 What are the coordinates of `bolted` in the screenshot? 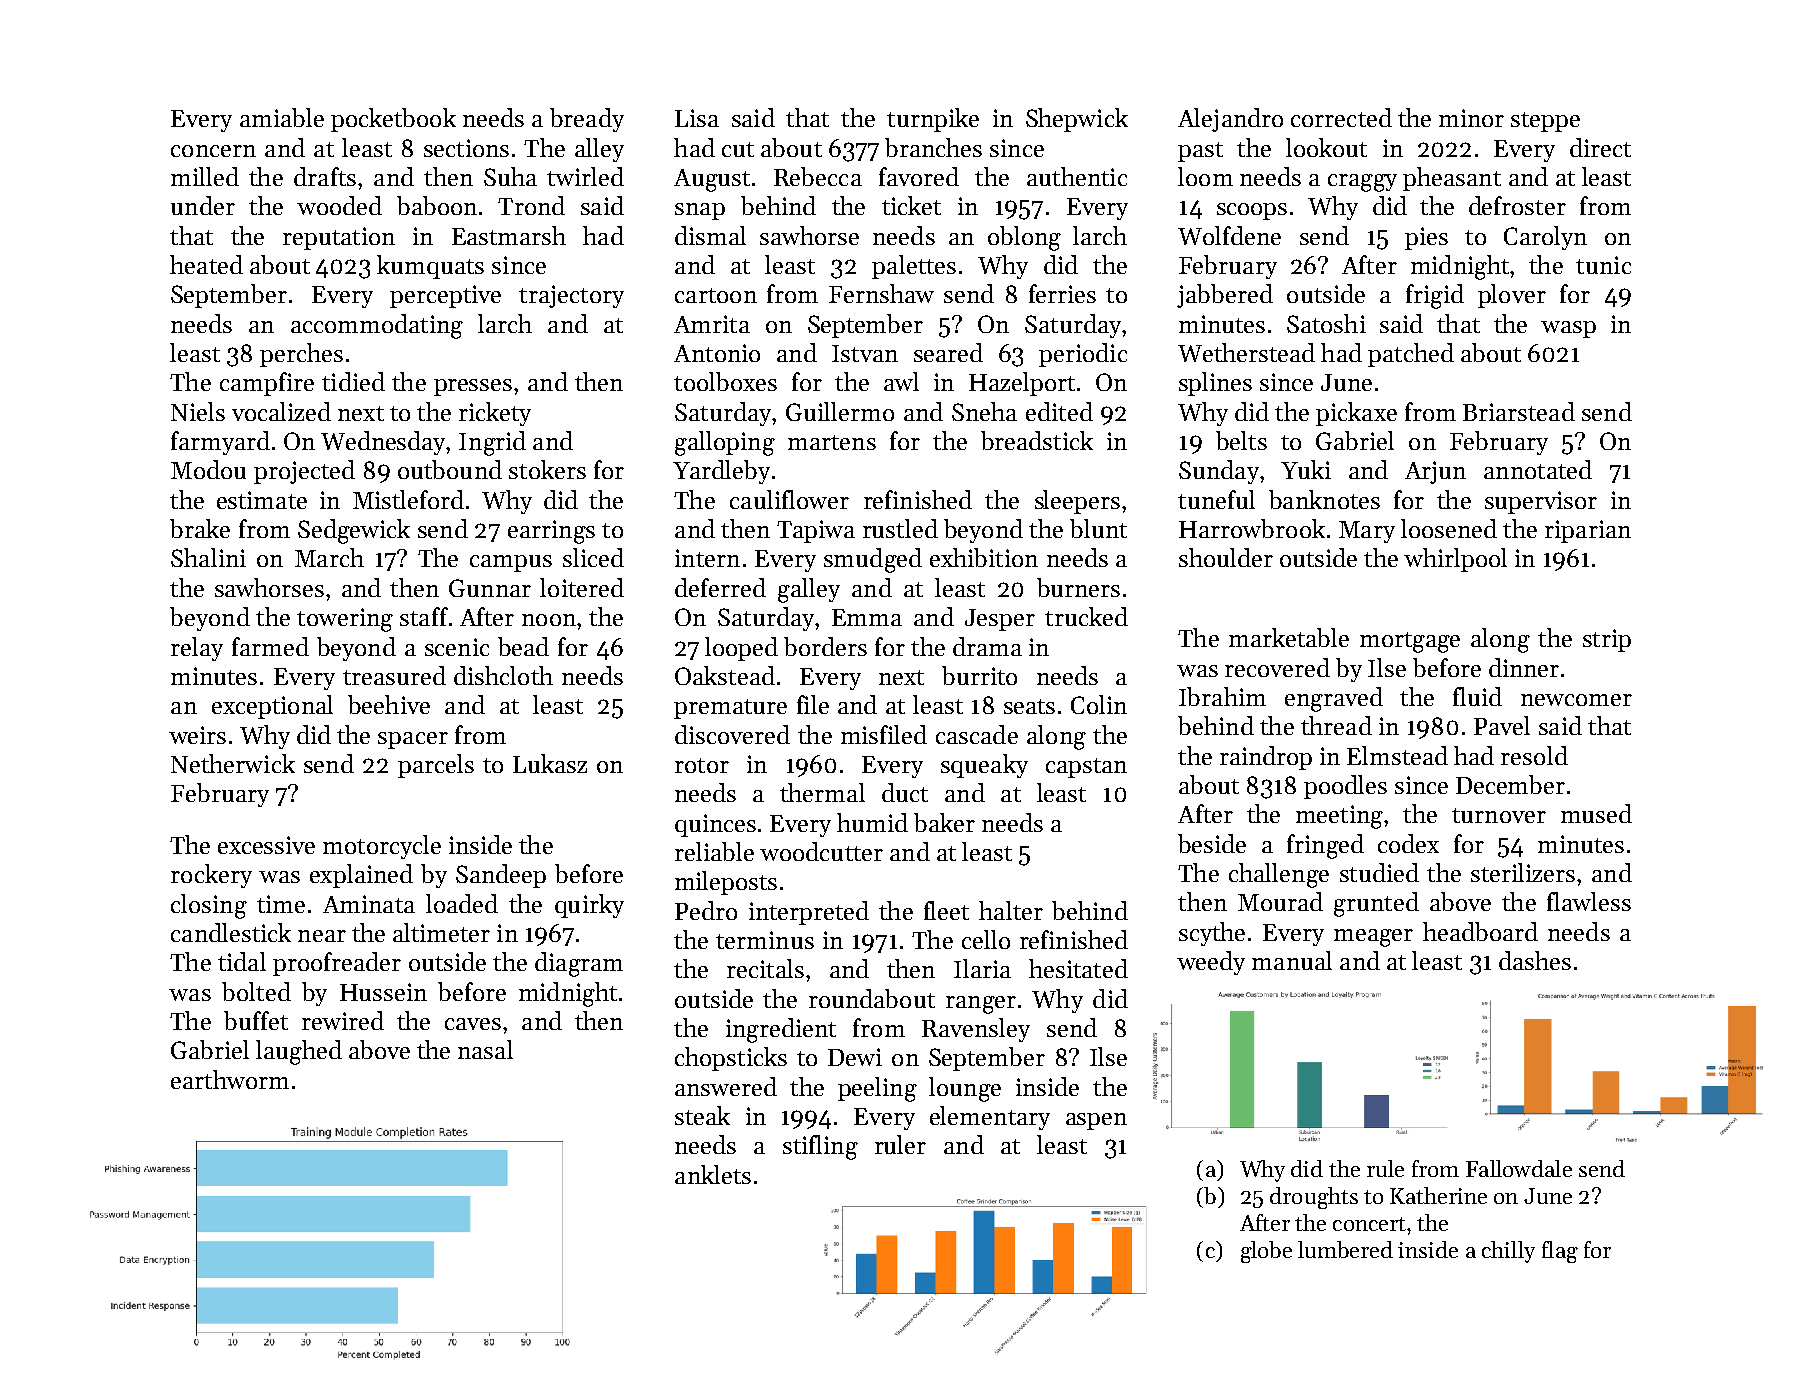 It's located at (256, 991).
